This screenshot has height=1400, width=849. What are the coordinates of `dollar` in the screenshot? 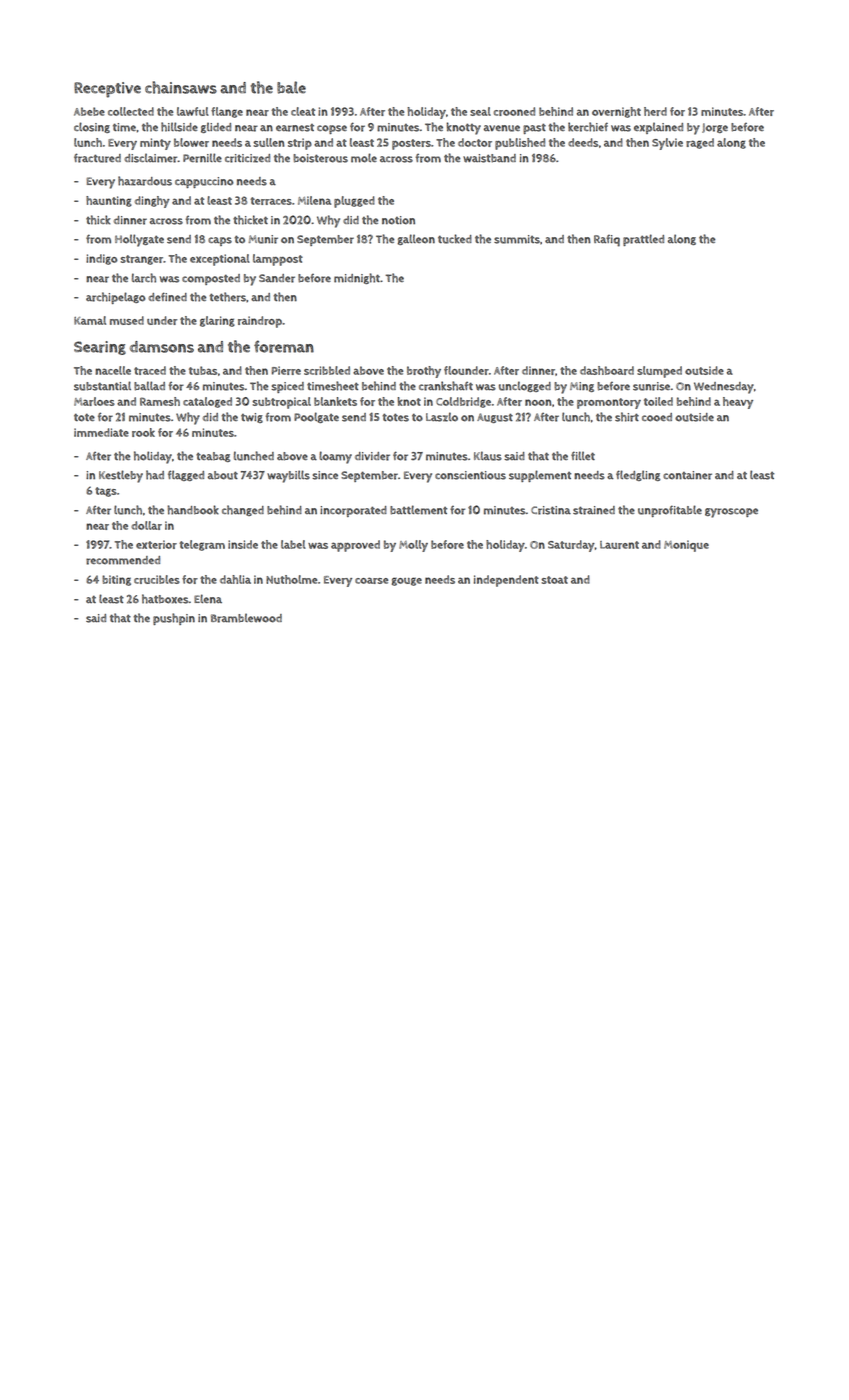 It's located at (146, 525).
